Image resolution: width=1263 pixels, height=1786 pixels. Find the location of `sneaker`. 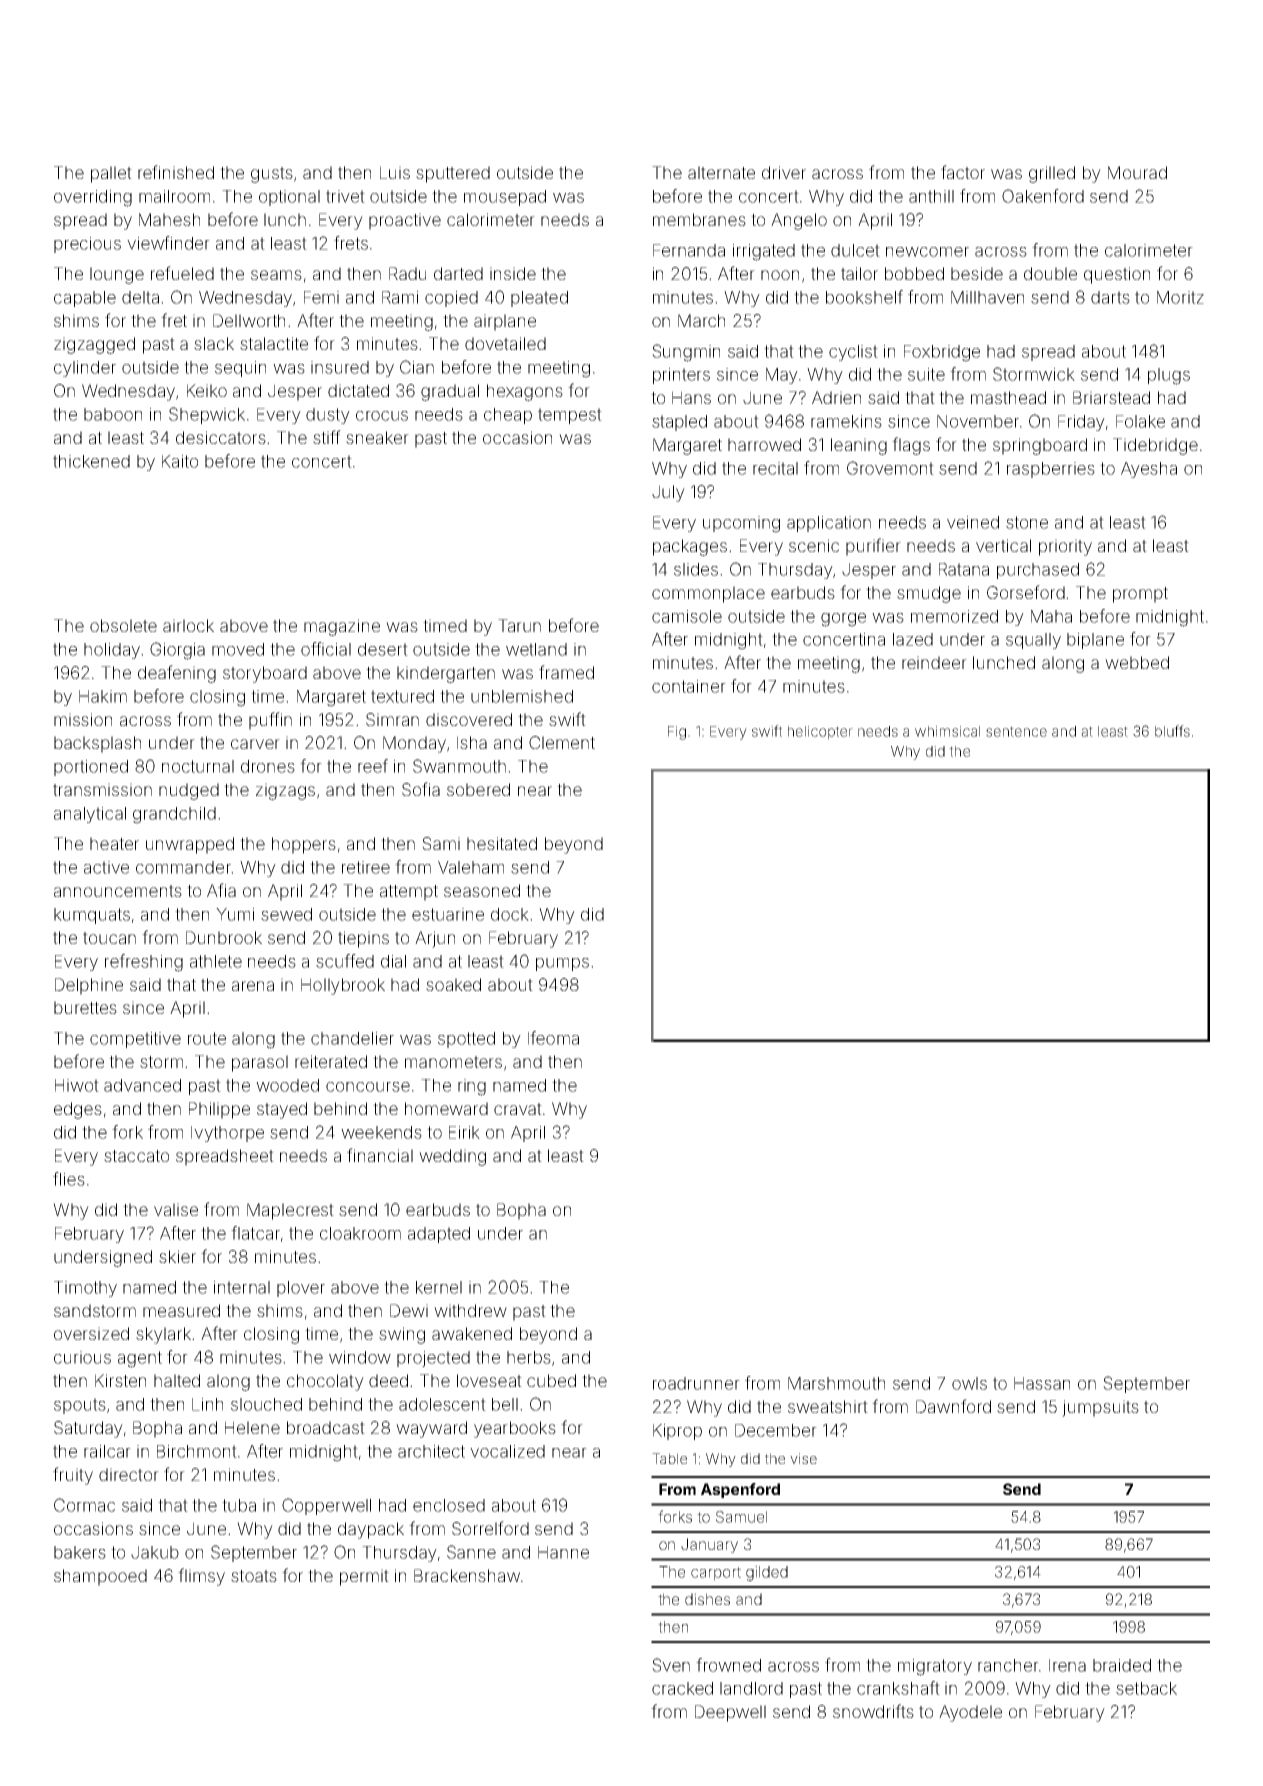

sneaker is located at coordinates (377, 437).
